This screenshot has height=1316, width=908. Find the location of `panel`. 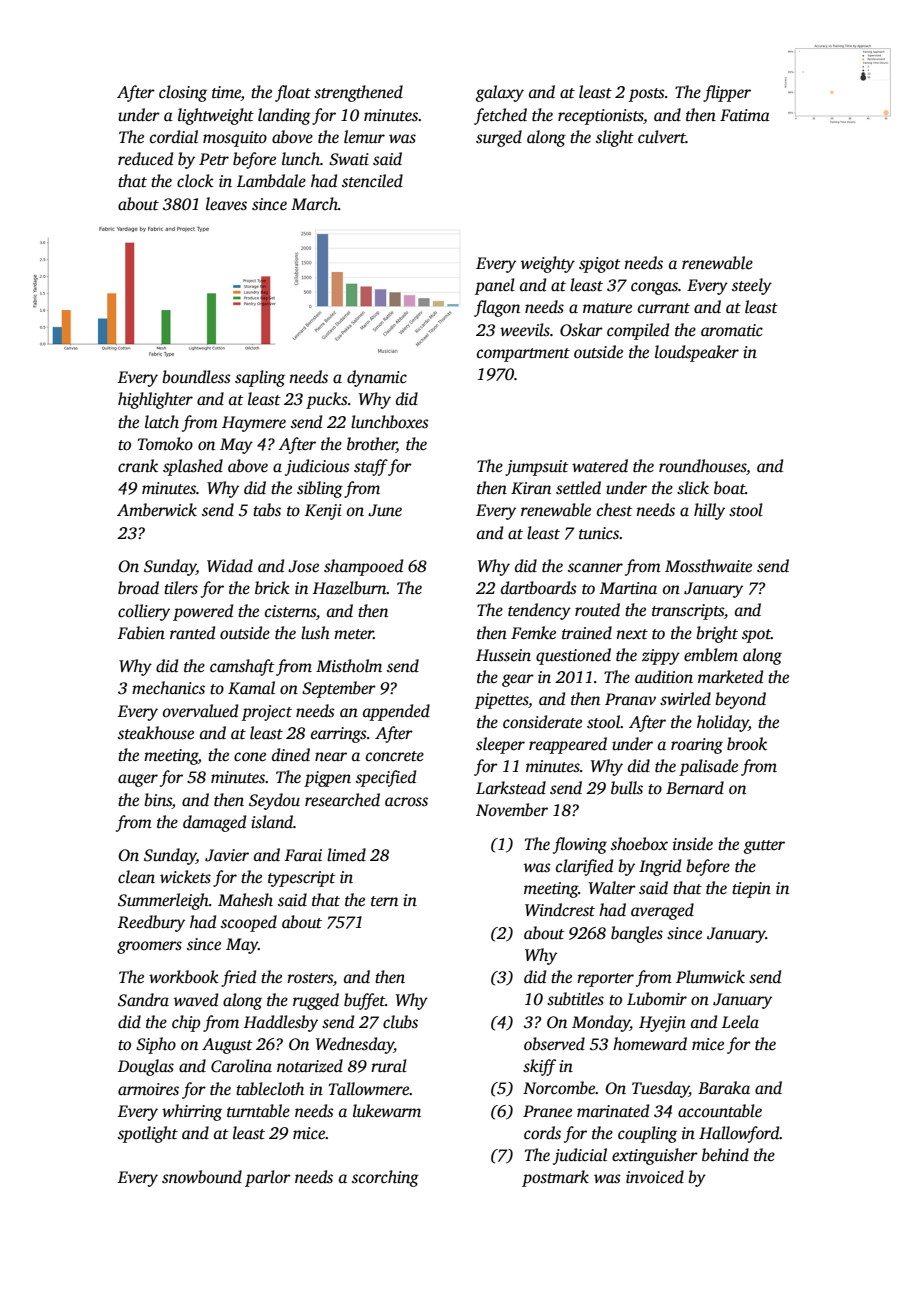

panel is located at coordinates (495, 286).
